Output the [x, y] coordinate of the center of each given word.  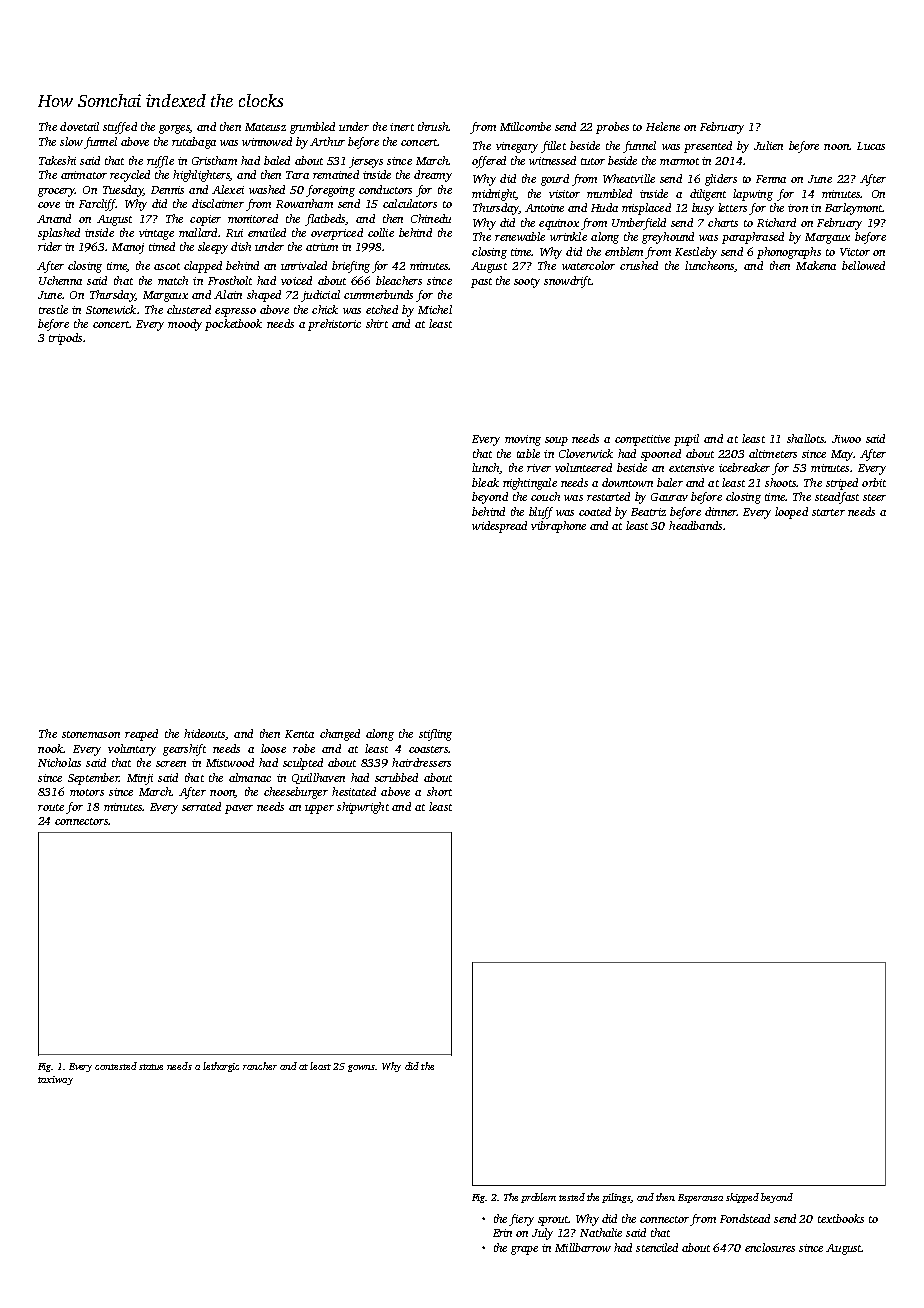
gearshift [184, 750]
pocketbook [233, 325]
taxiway [55, 1080]
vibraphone [558, 527]
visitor [564, 194]
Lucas [871, 146]
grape [524, 1250]
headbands [695, 525]
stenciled [657, 1247]
